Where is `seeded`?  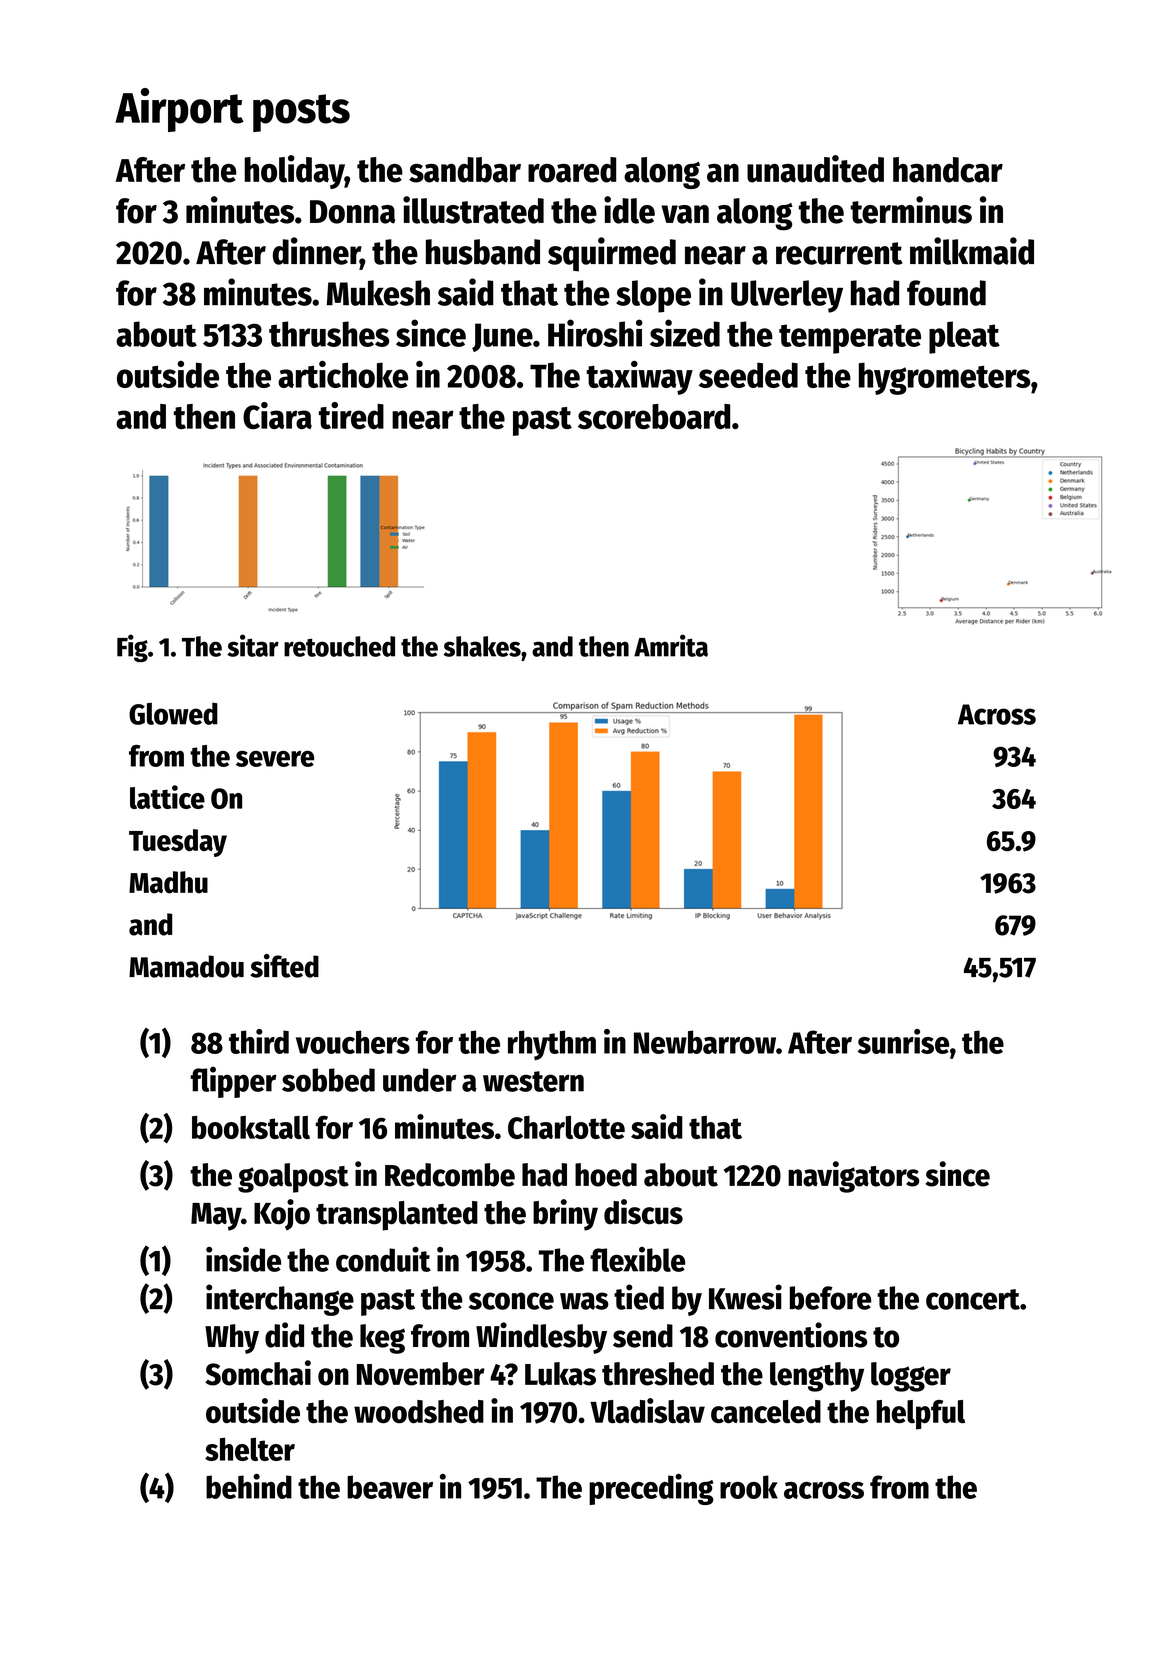
seeded is located at coordinates (748, 375).
